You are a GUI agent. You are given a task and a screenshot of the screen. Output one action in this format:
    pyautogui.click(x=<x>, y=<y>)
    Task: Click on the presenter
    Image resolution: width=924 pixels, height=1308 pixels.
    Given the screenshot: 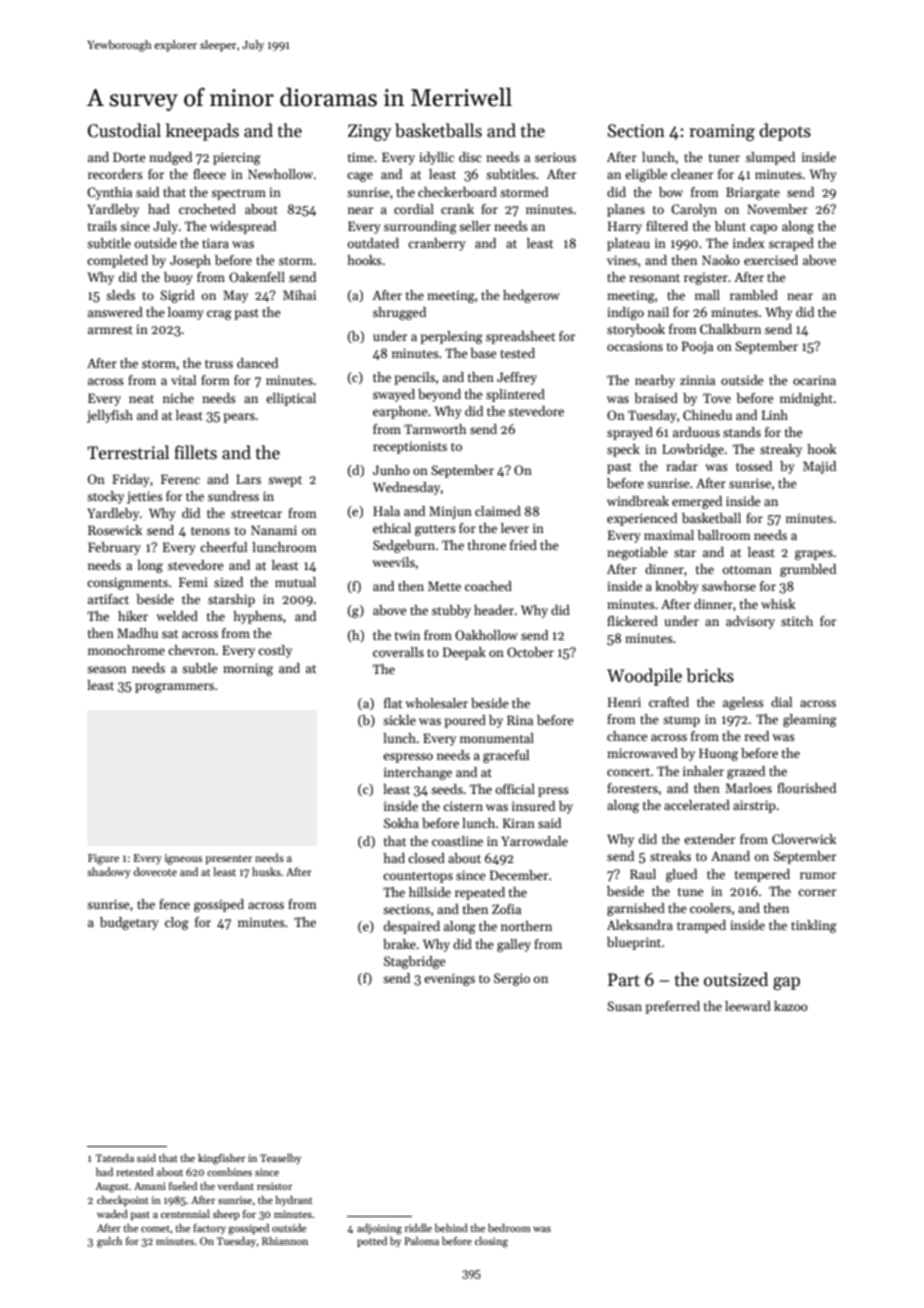 What is the action you would take?
    pyautogui.click(x=228, y=860)
